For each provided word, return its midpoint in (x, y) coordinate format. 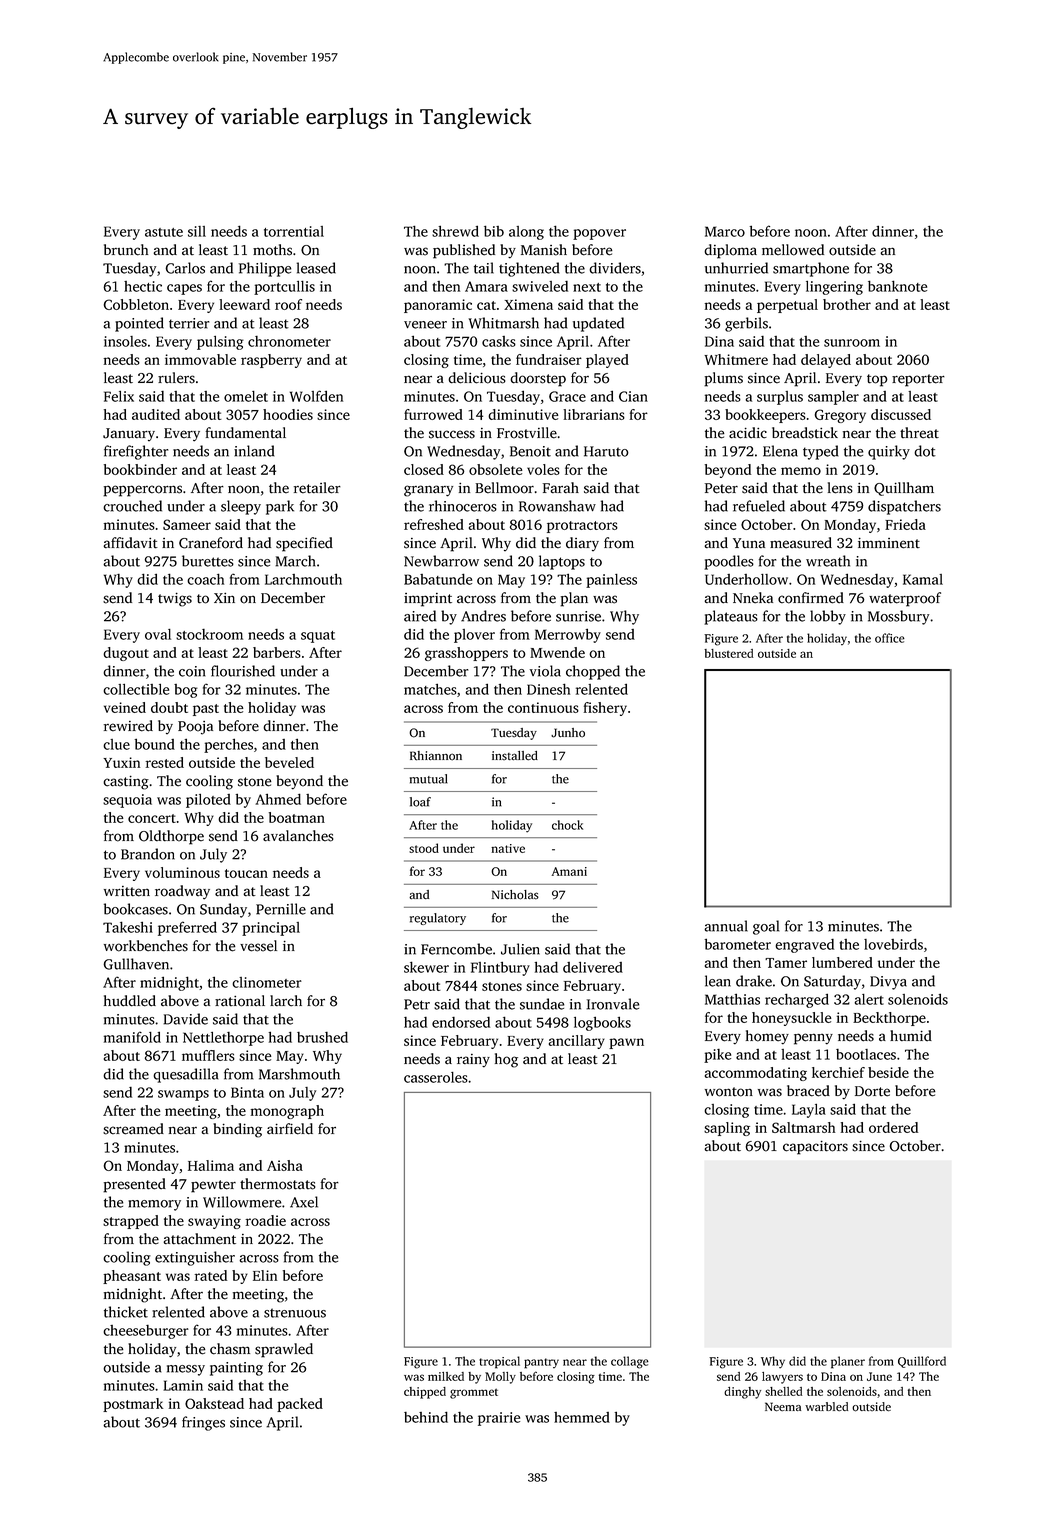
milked (446, 1376)
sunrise (578, 616)
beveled (289, 762)
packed (300, 1405)
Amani (569, 871)
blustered (728, 653)
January (129, 434)
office (890, 638)
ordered (893, 1127)
